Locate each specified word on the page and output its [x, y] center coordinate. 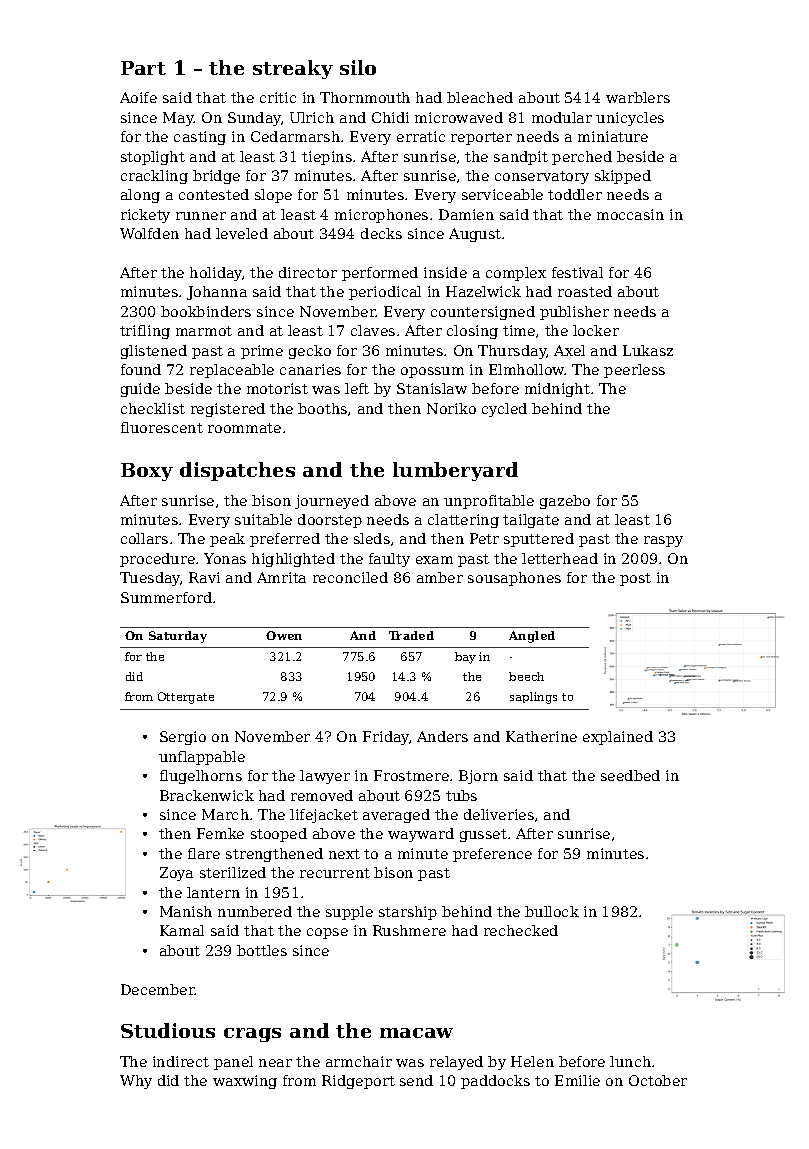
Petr [484, 538]
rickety [145, 216]
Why [136, 1082]
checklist [153, 408]
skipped [623, 177]
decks [381, 233]
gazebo [565, 502]
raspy [663, 541]
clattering [463, 521]
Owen [284, 635]
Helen [532, 1061]
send [416, 1080]
